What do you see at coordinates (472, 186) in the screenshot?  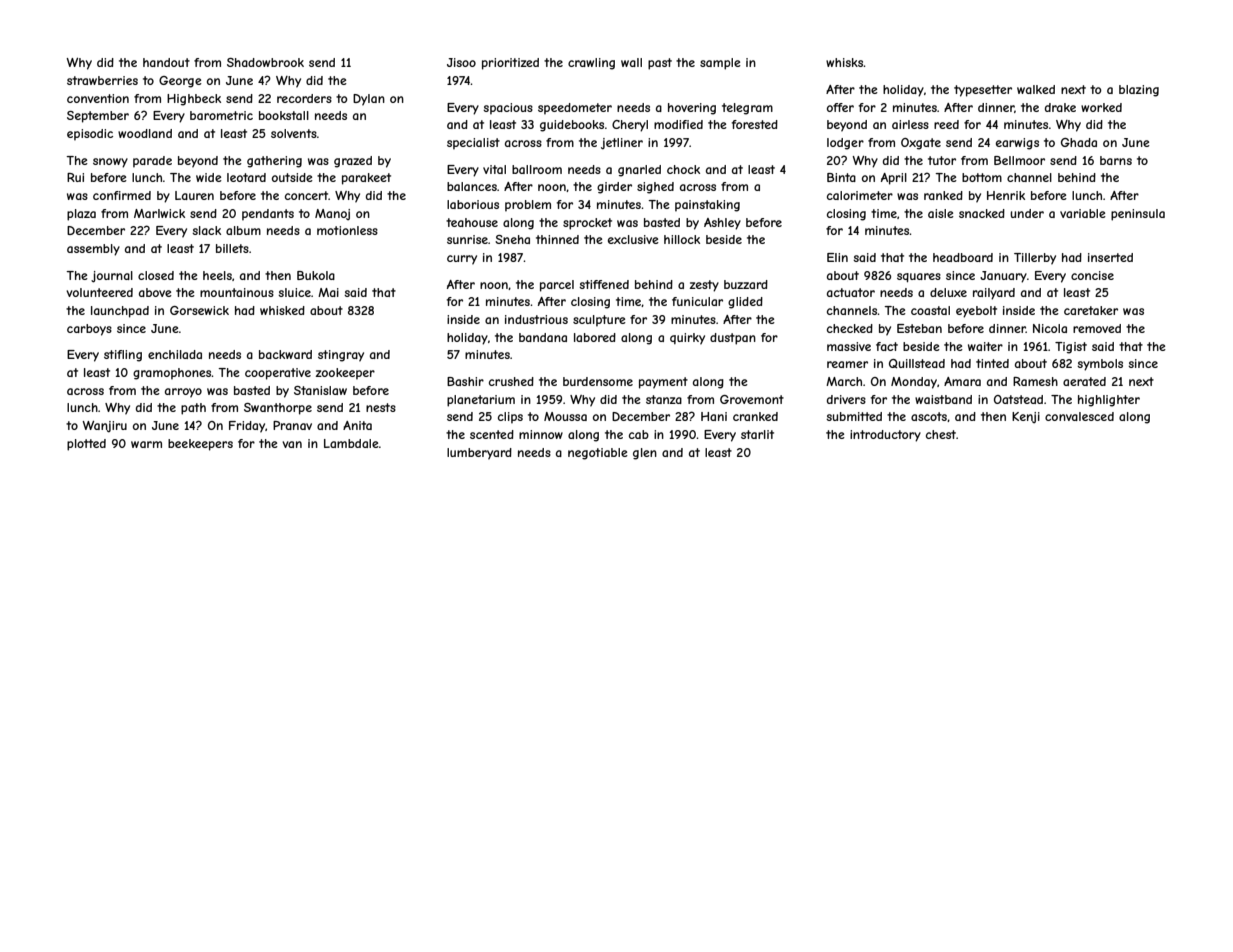 I see `balances` at bounding box center [472, 186].
